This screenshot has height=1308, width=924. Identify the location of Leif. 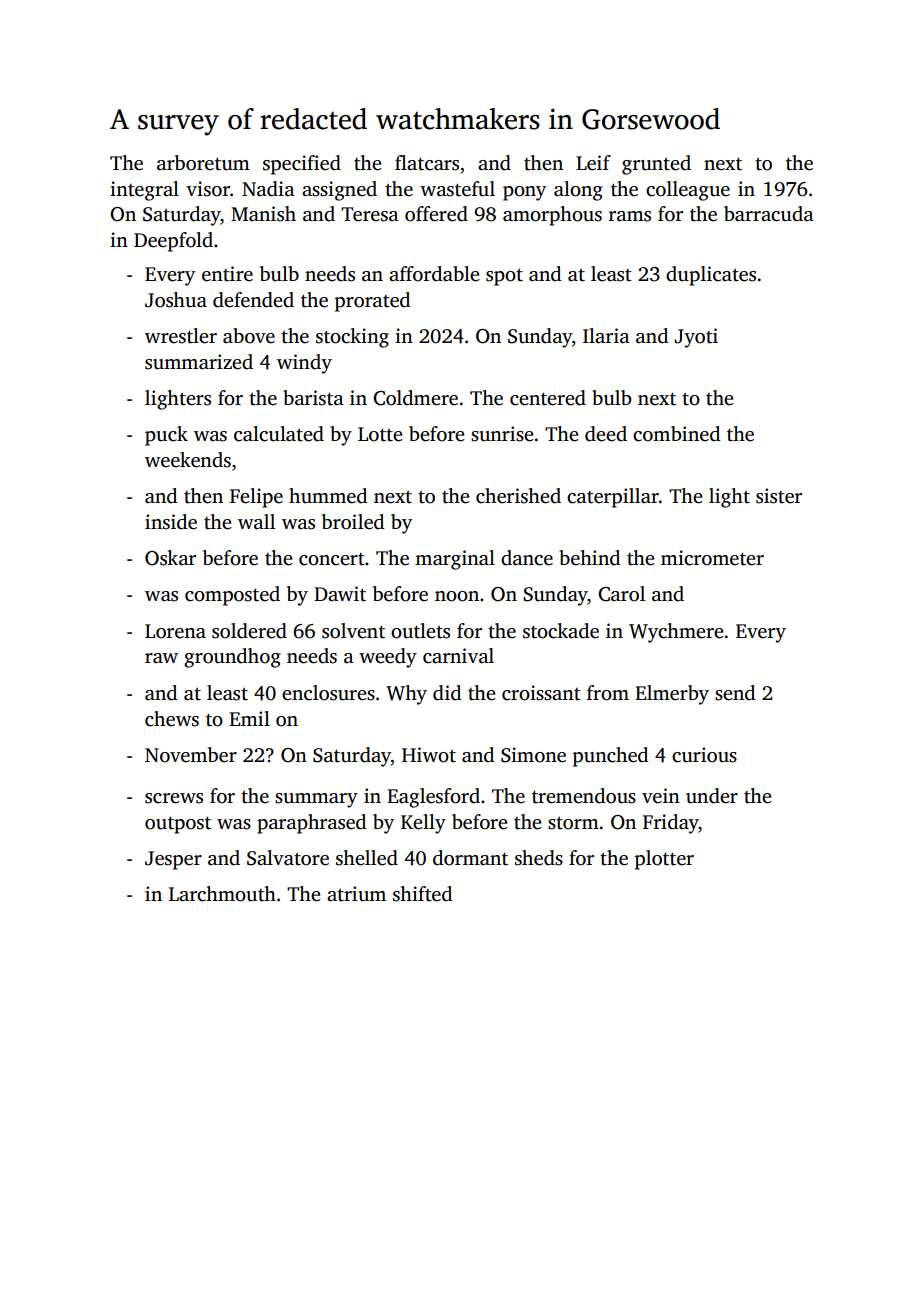
(593, 163).
